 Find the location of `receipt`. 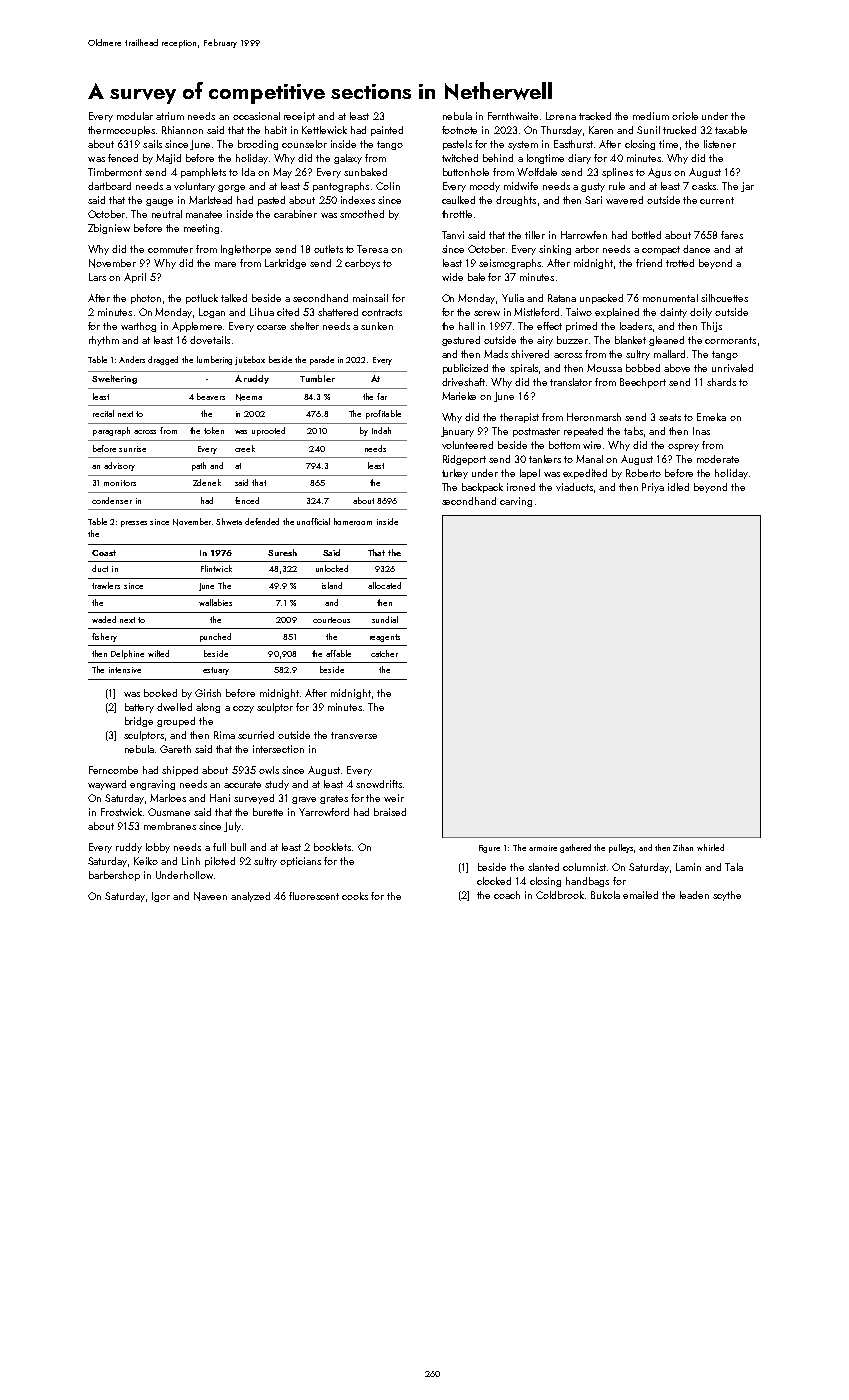

receipt is located at coordinates (299, 117).
